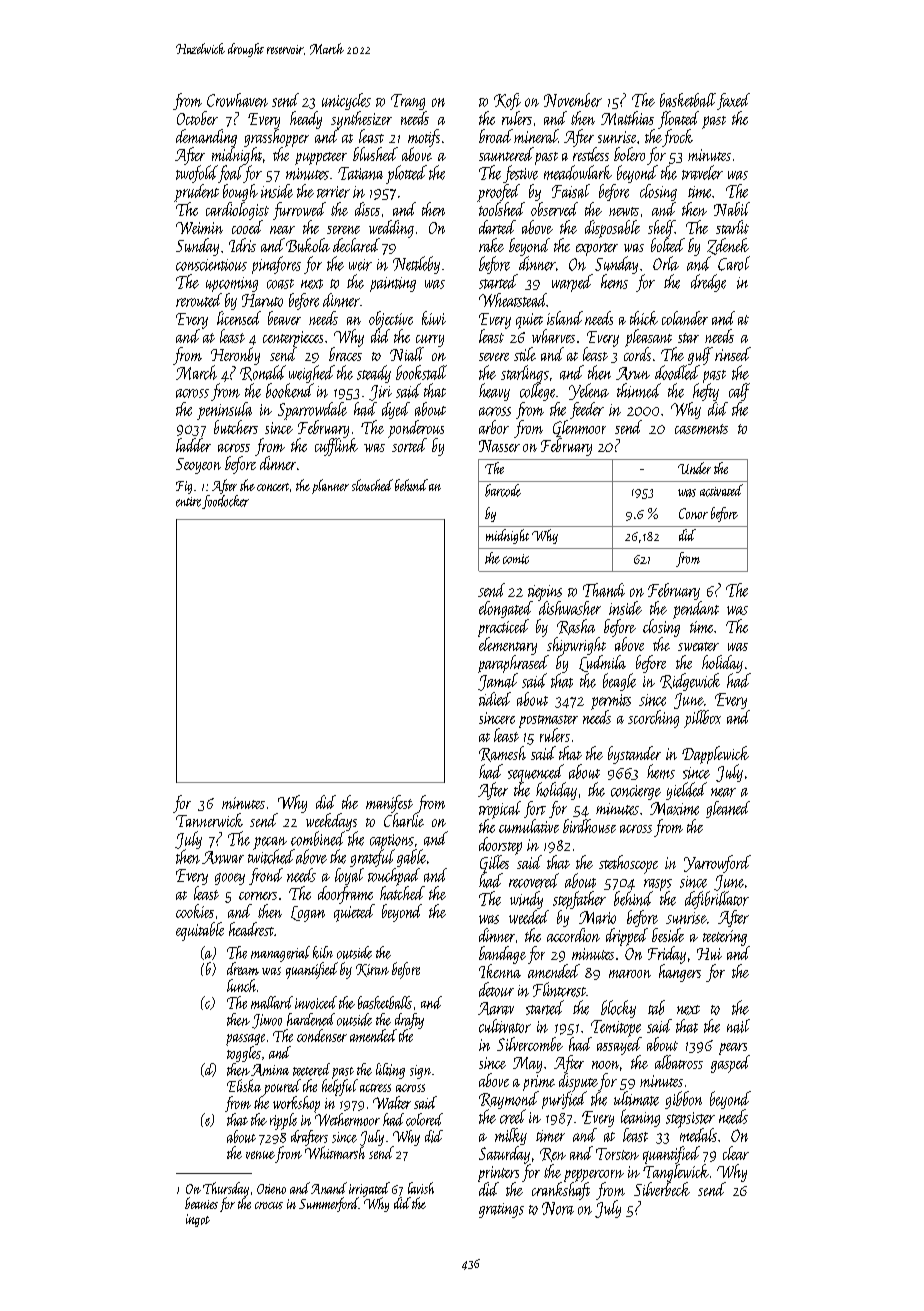 The width and height of the screenshot is (924, 1311). Describe the element at coordinates (430, 341) in the screenshot. I see `curry` at that location.
